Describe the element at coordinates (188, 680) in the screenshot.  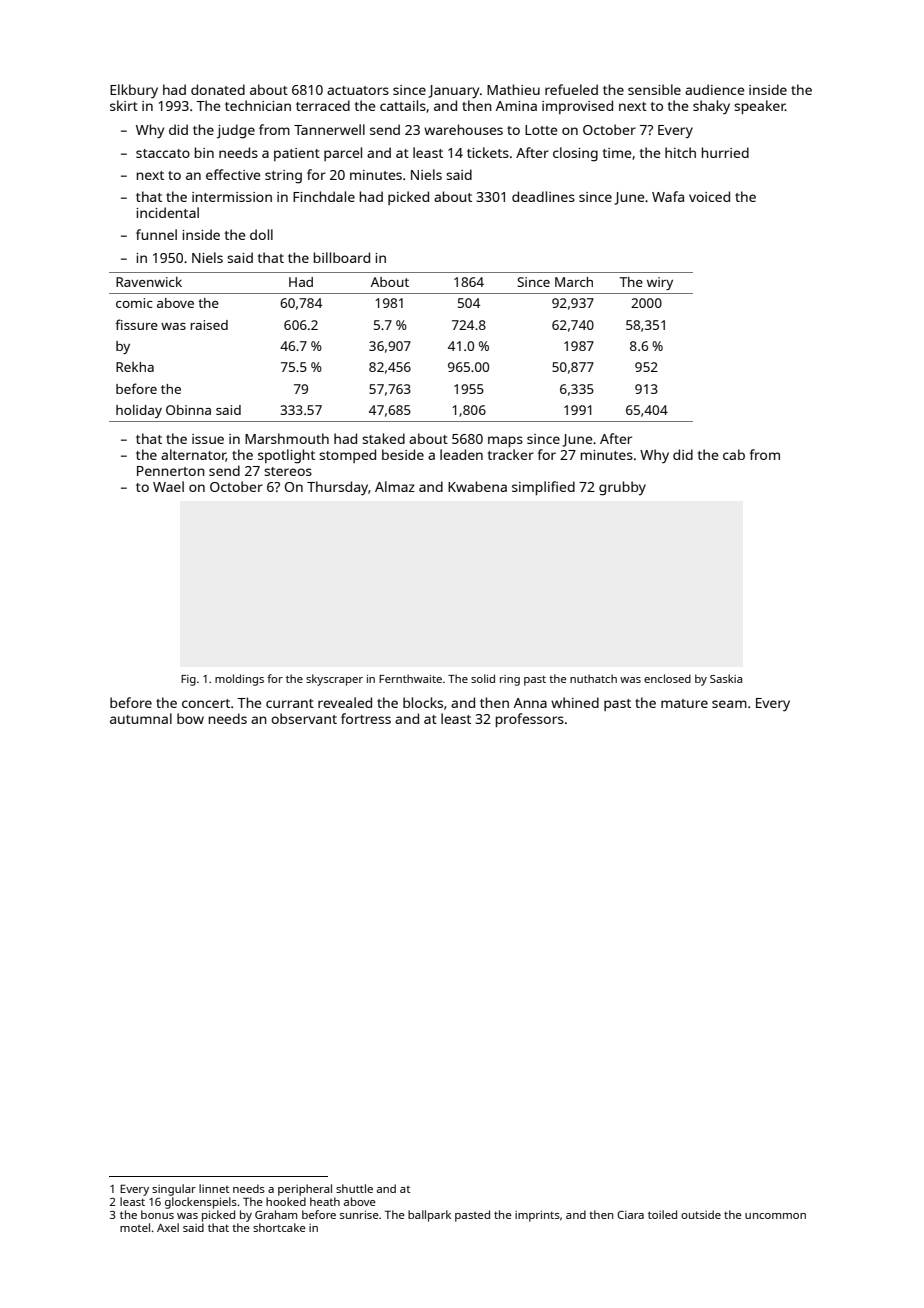
I see `Fig` at that location.
